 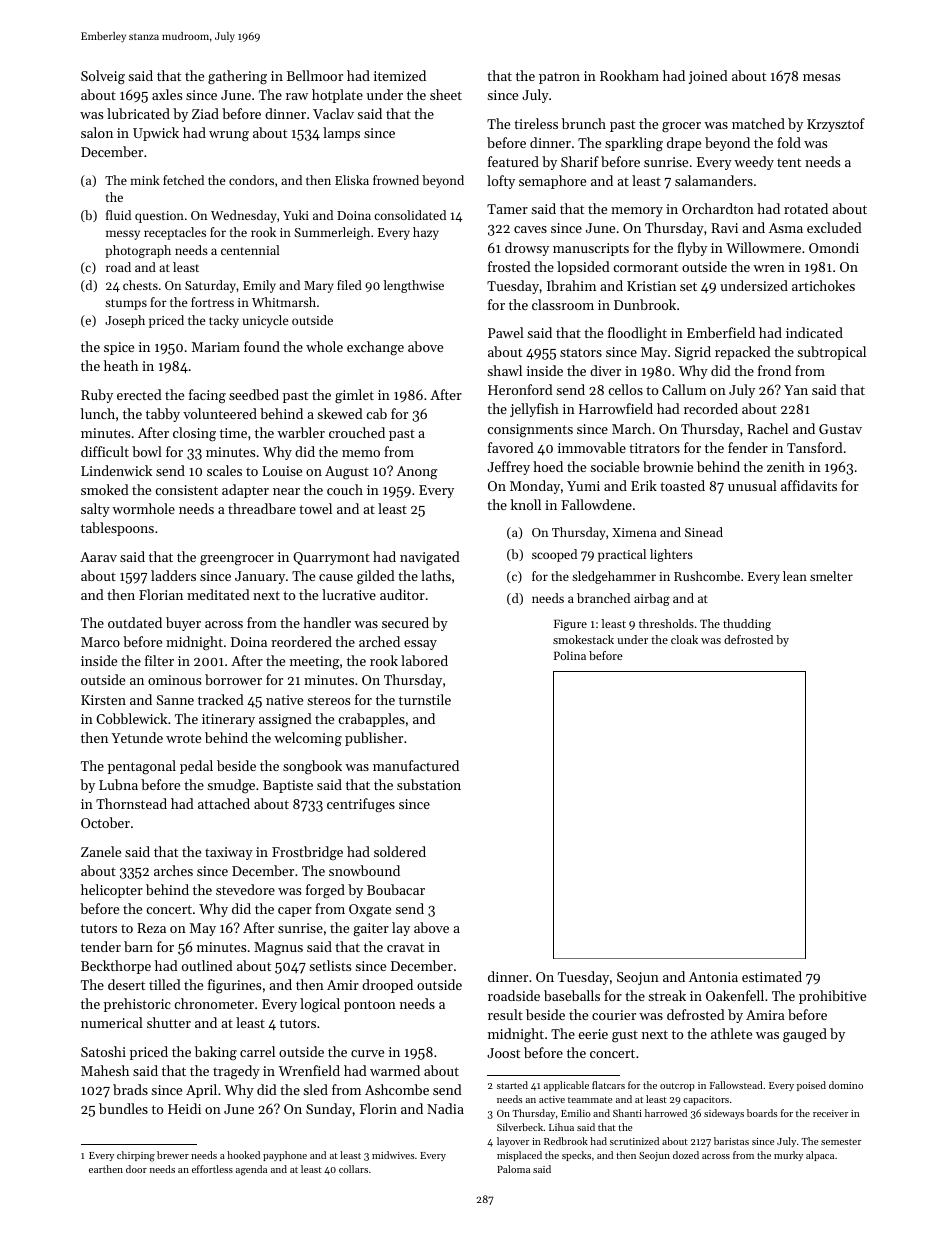 I want to click on baseballs, so click(x=572, y=995).
